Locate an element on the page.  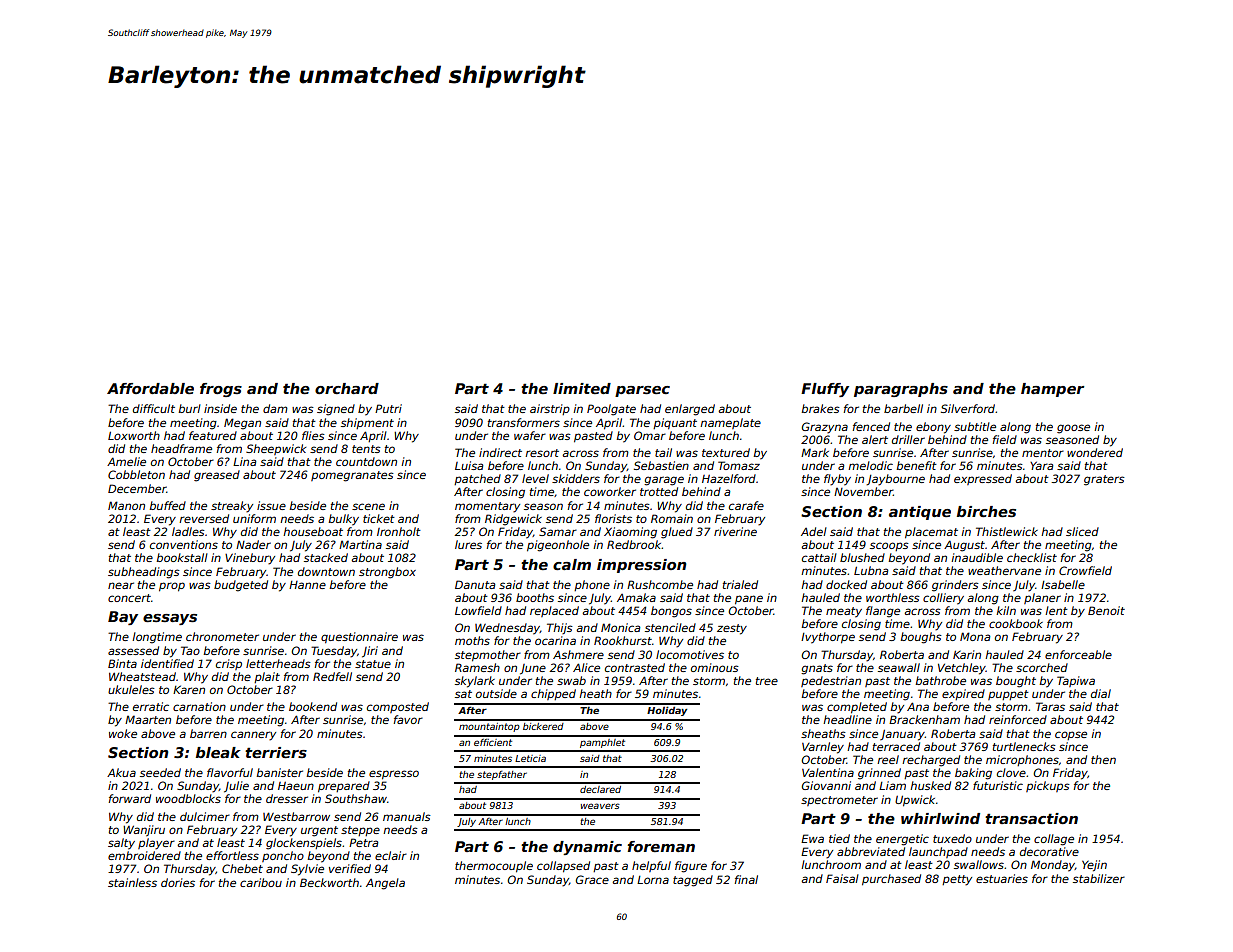
ukuleles is located at coordinates (131, 689).
